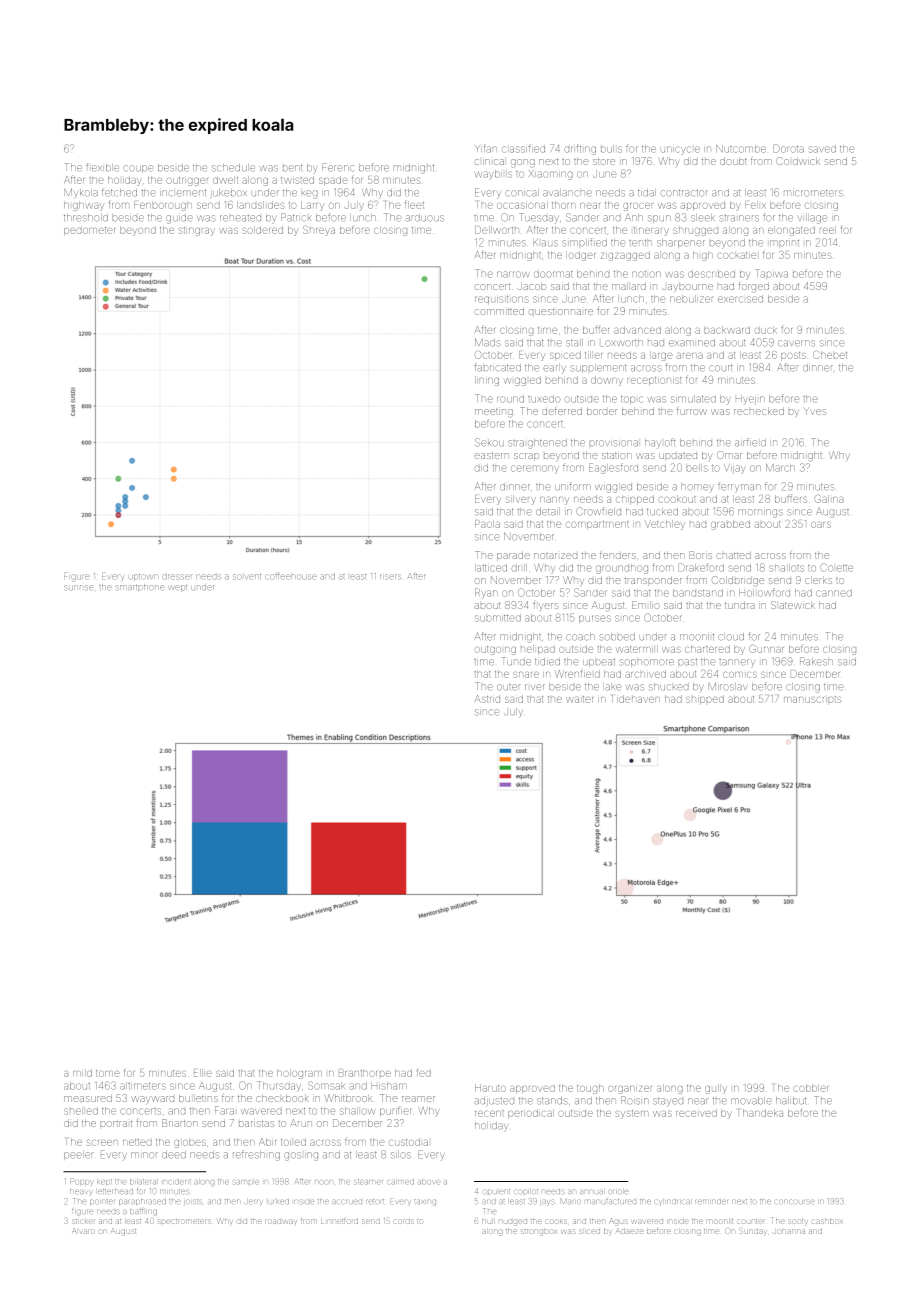 Image resolution: width=924 pixels, height=1308 pixels. What do you see at coordinates (791, 1101) in the screenshot?
I see `halibut` at bounding box center [791, 1101].
